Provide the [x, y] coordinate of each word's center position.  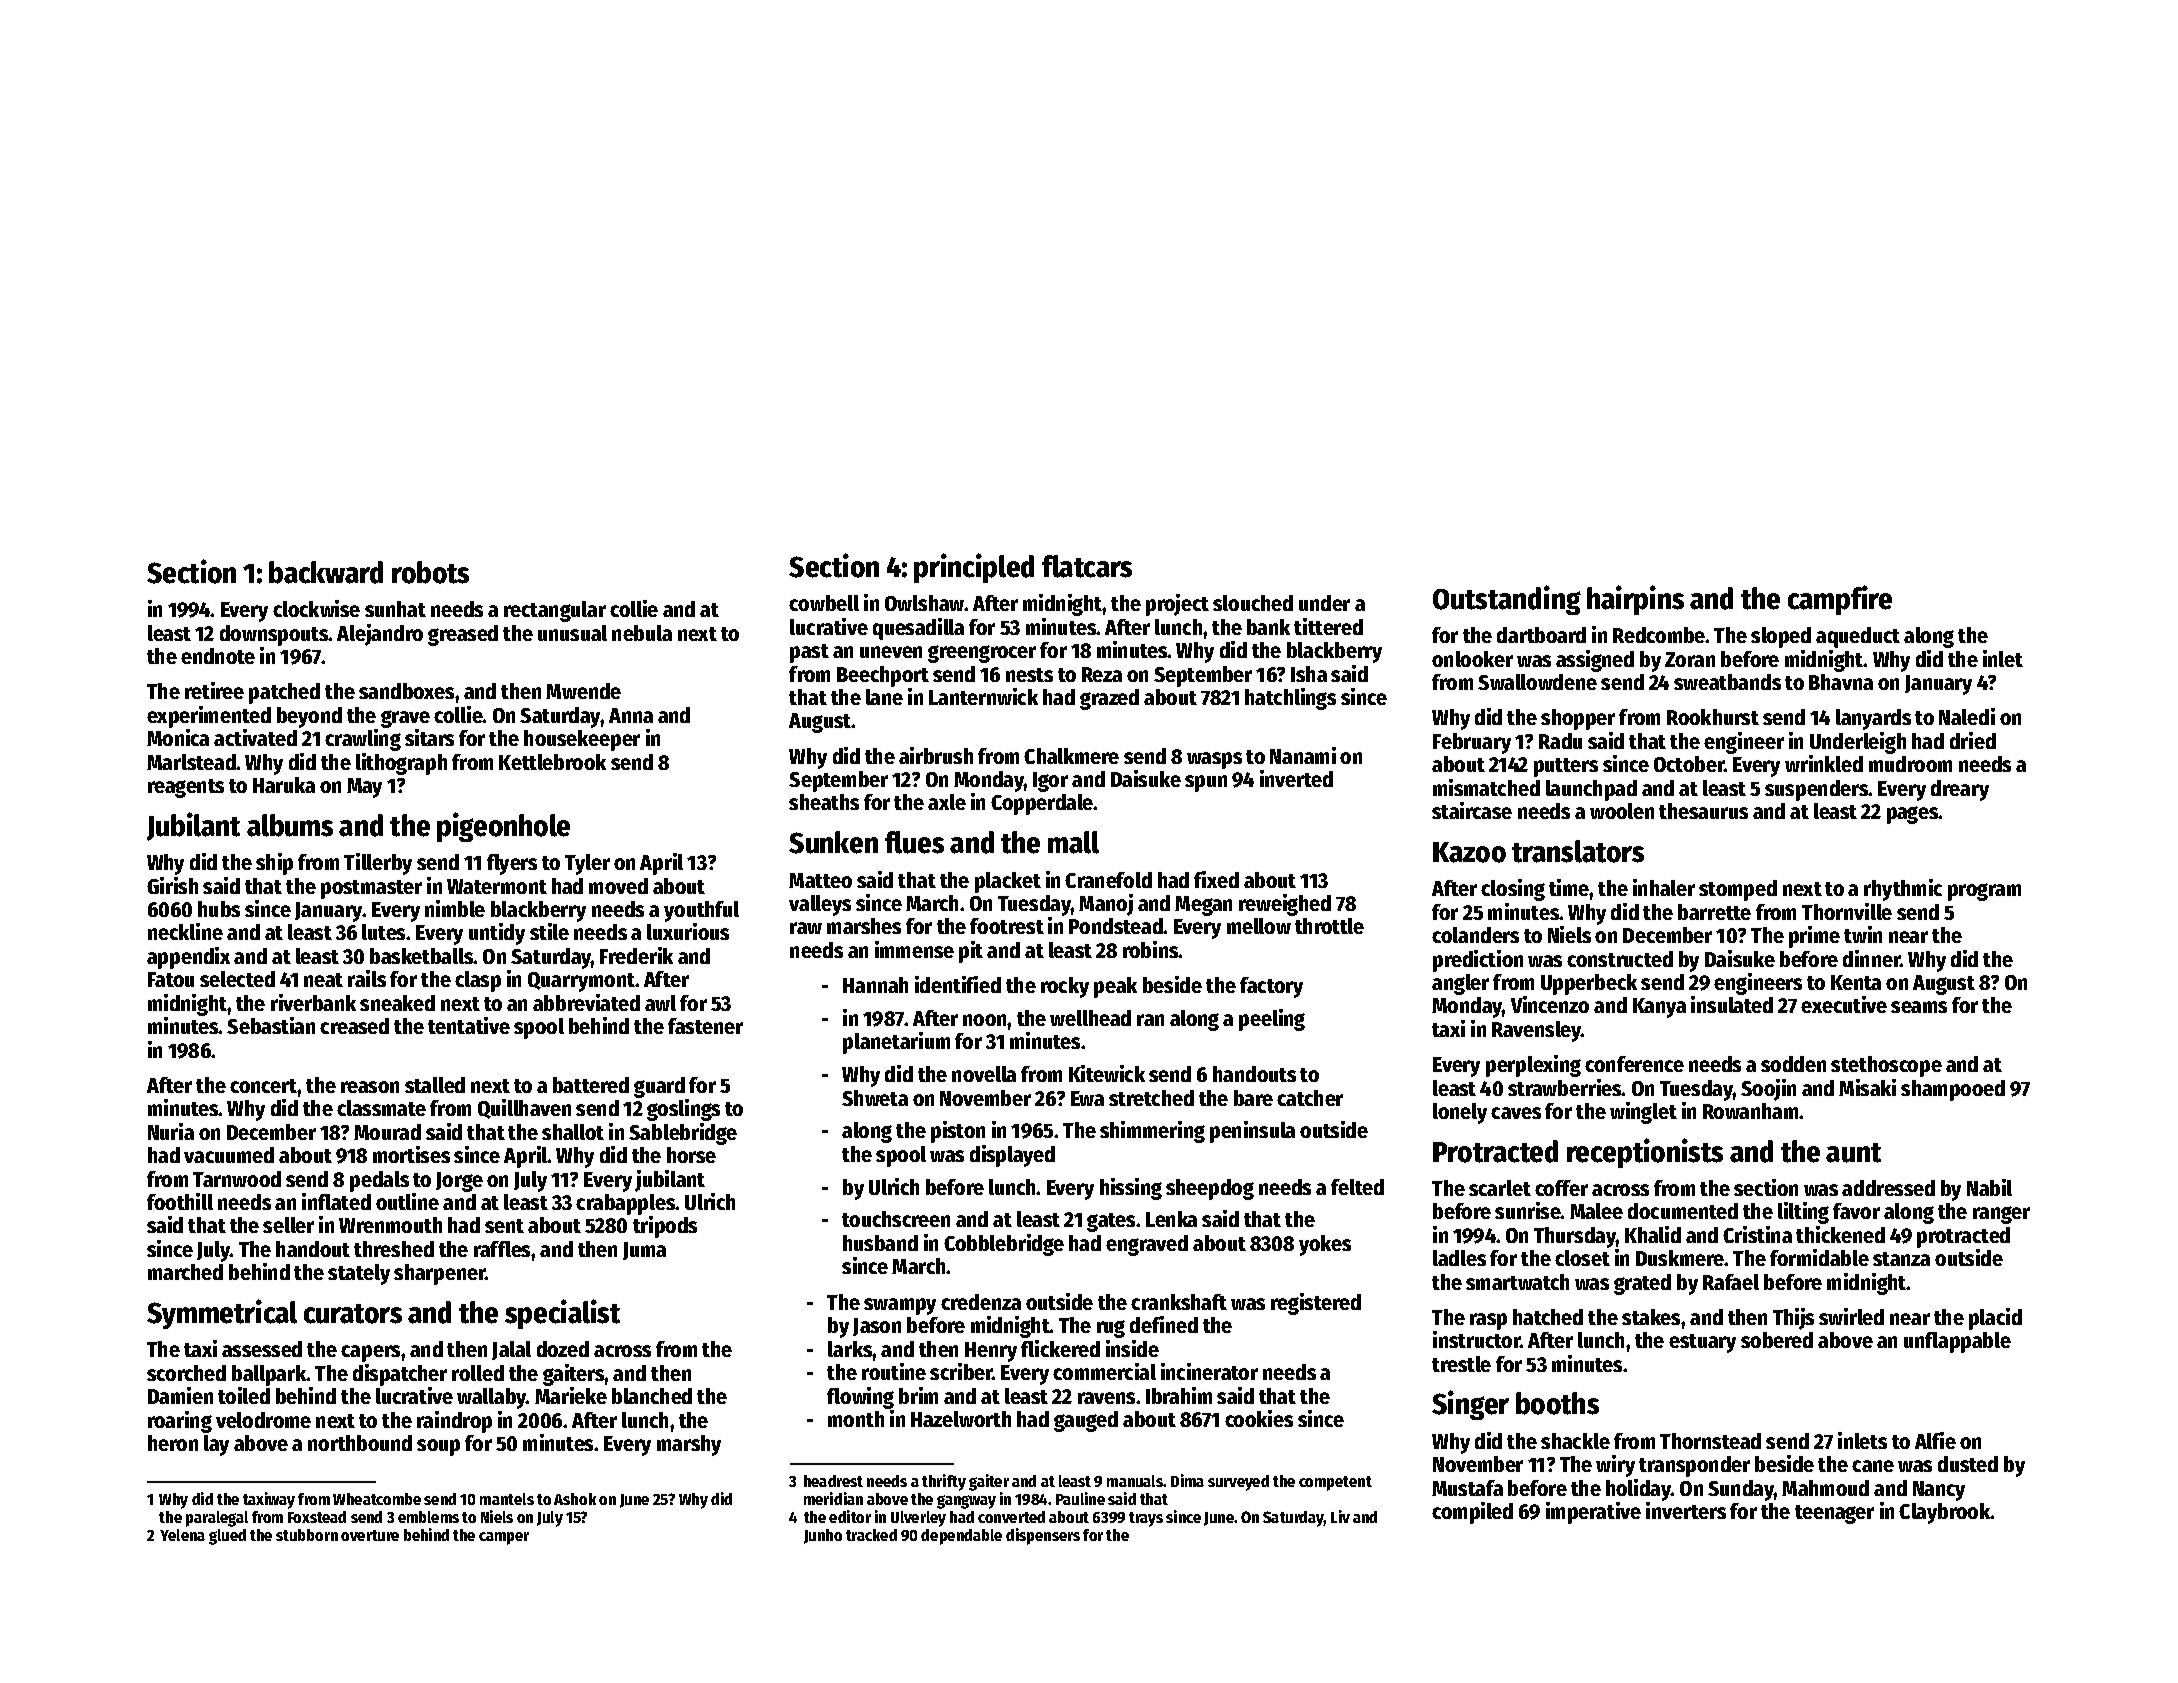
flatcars [1087, 566]
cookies [1259, 1418]
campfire [1840, 600]
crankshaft [1179, 1302]
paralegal [217, 1519]
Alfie [1935, 1440]
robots [430, 572]
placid [1995, 1319]
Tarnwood [237, 1179]
